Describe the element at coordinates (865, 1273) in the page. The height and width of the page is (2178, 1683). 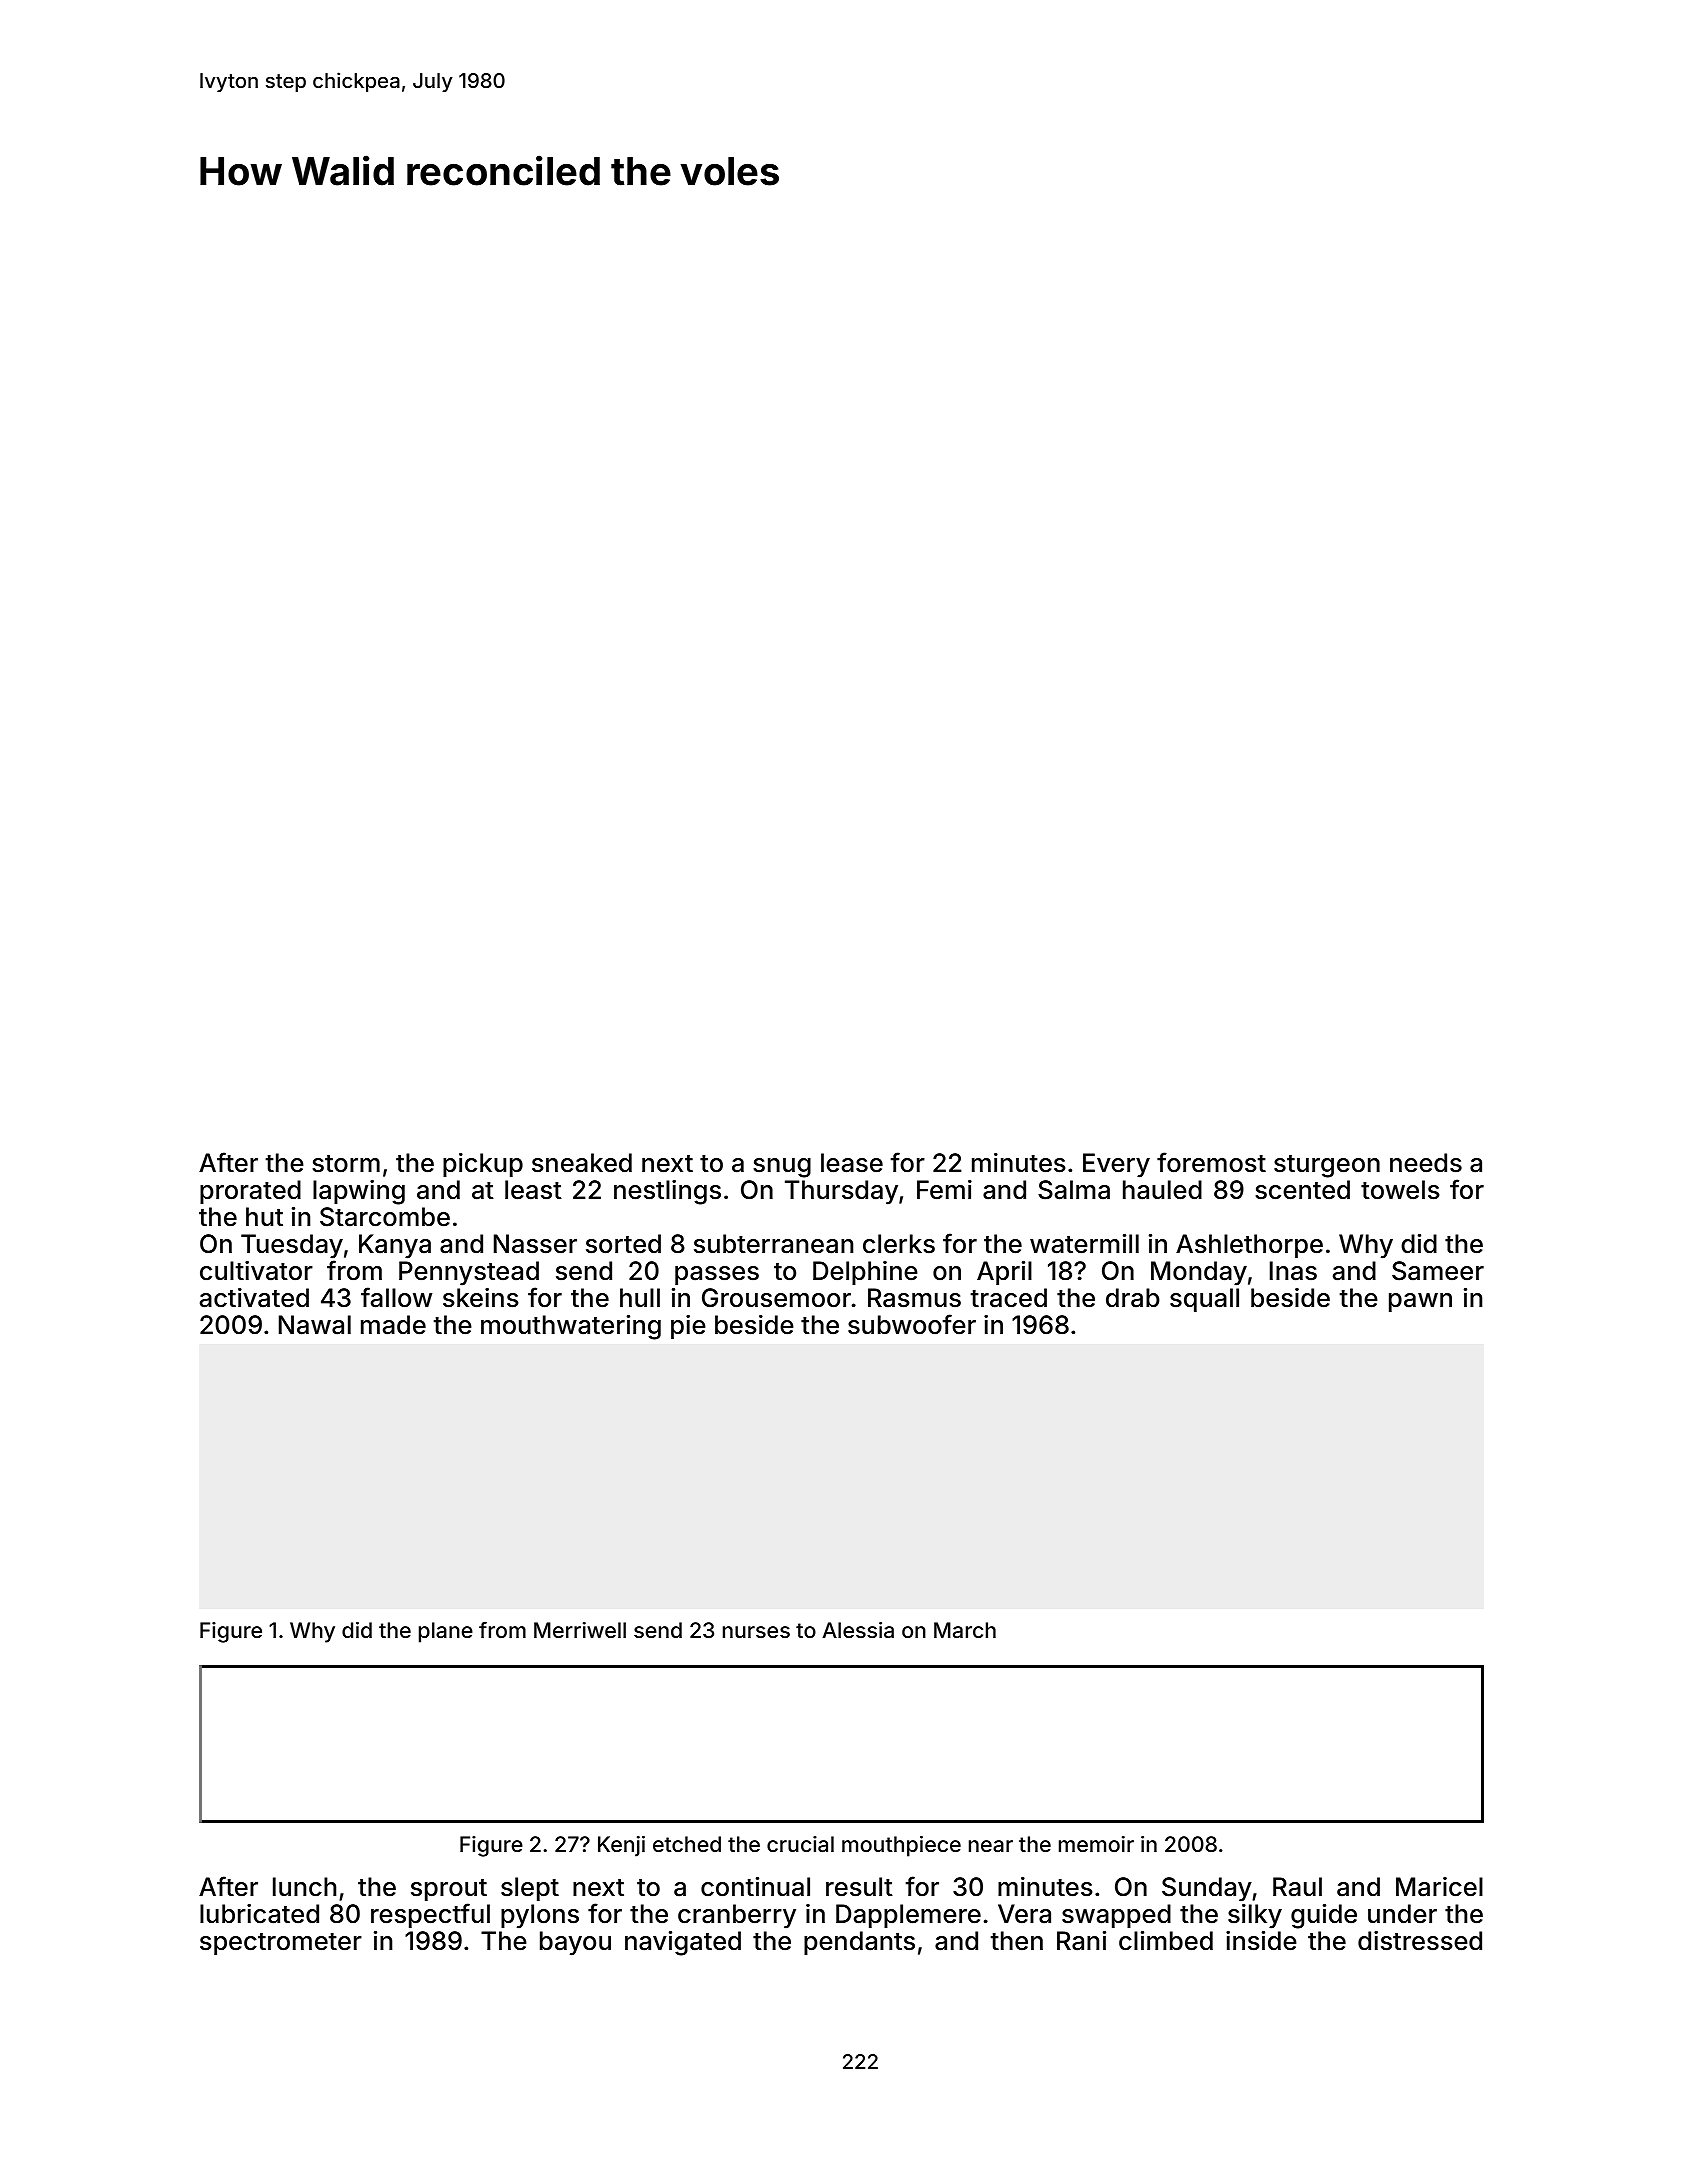
I see `Delphine` at that location.
